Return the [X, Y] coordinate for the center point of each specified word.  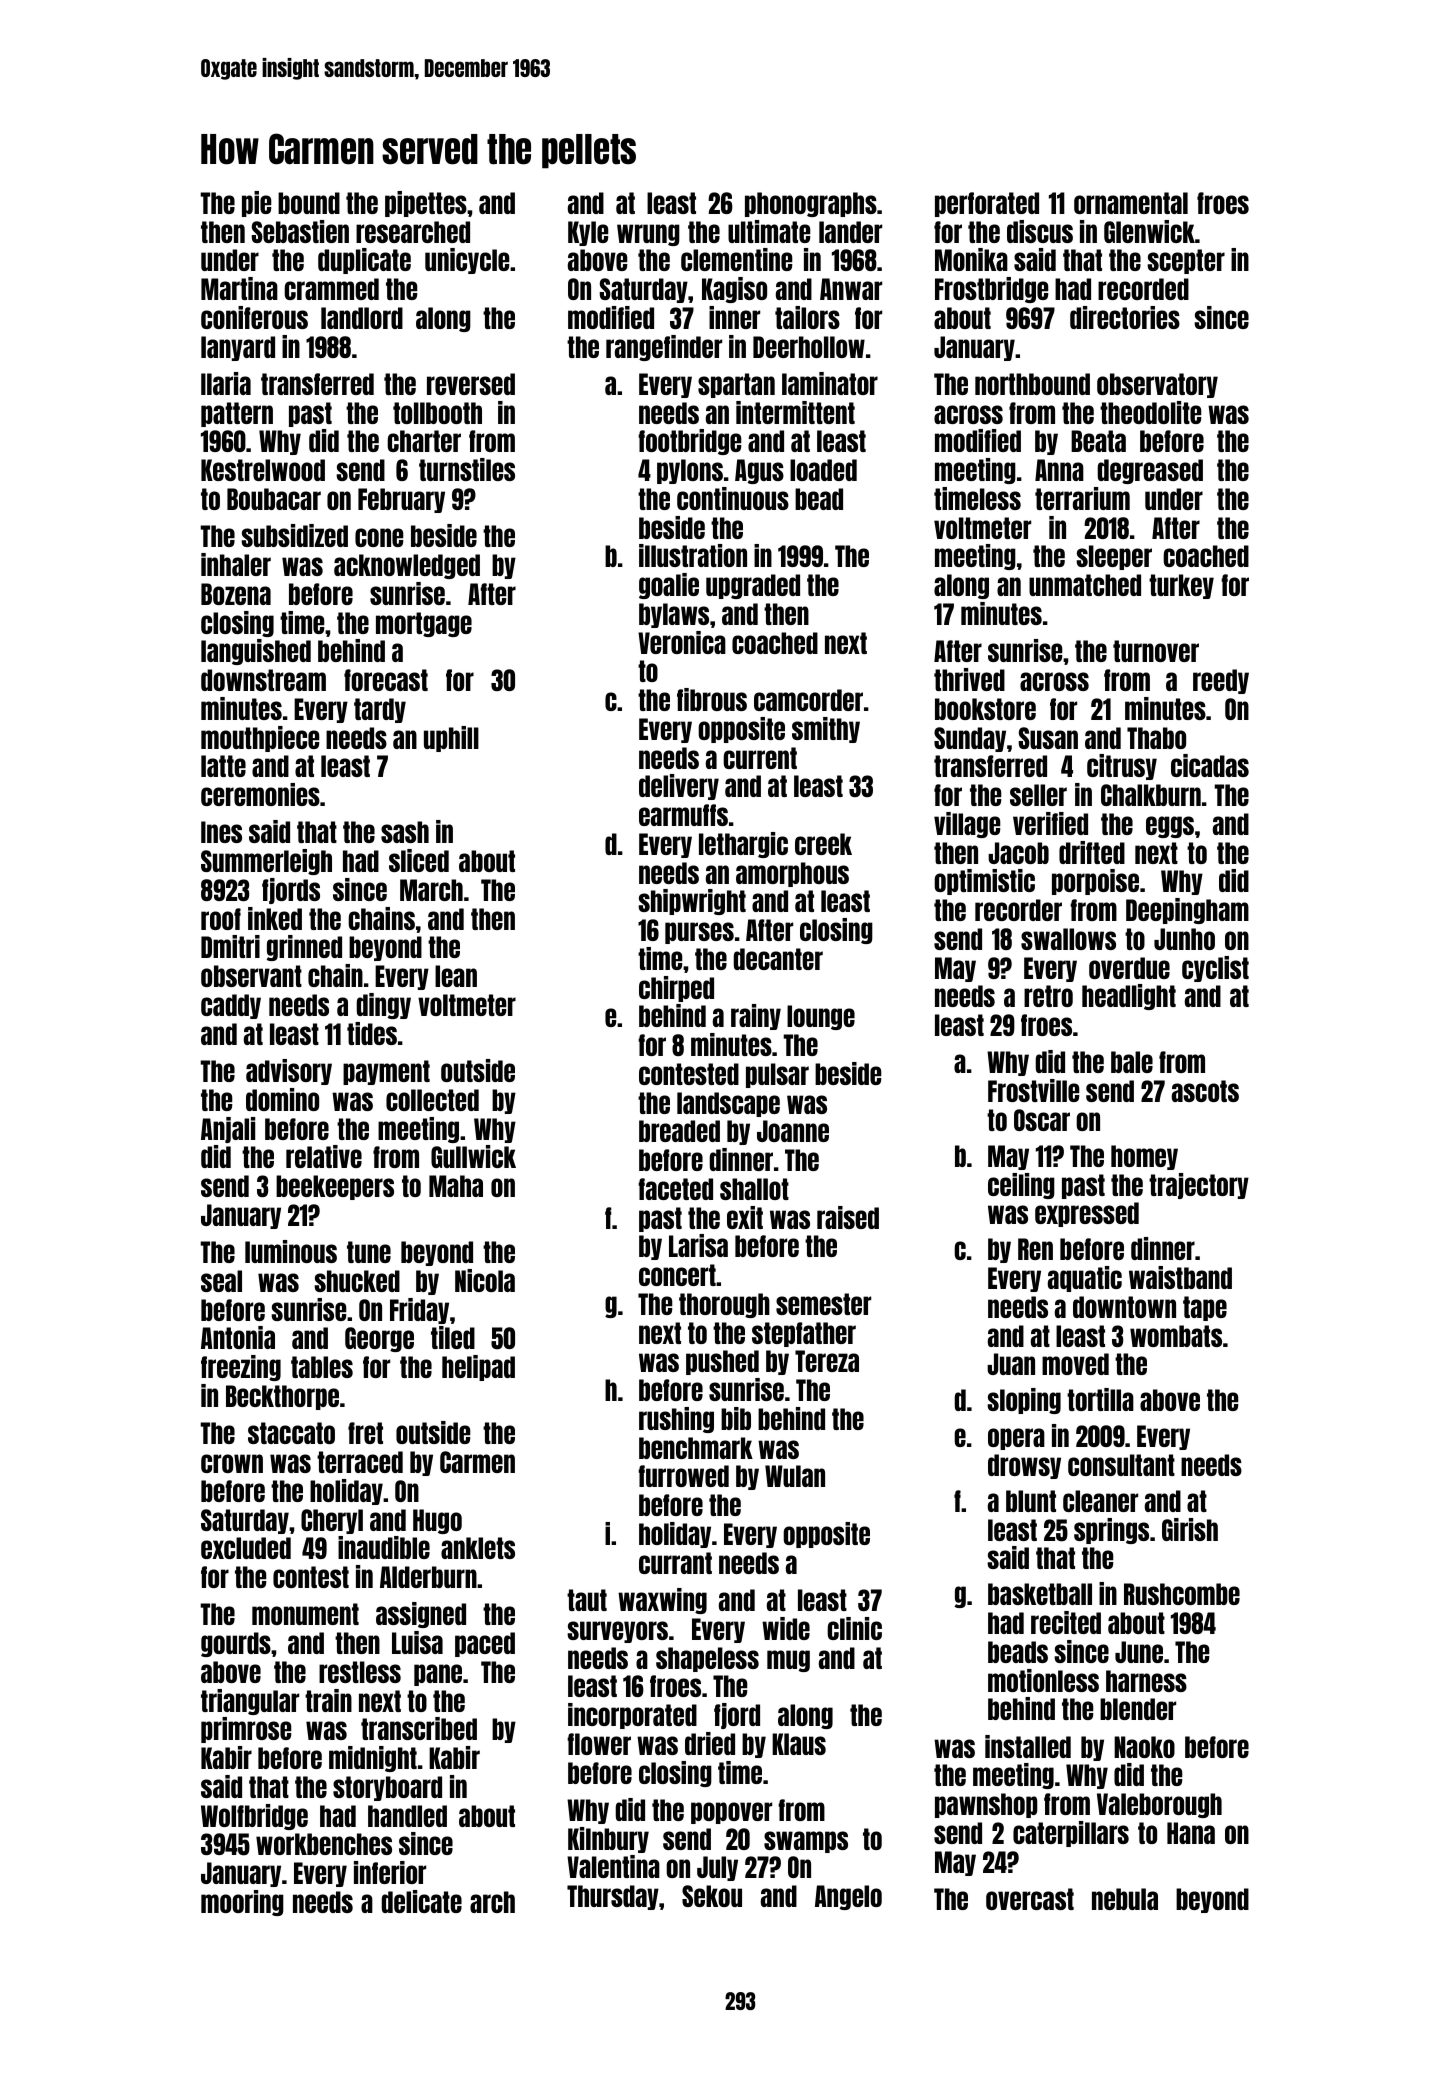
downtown [1124, 1307]
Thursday [613, 1897]
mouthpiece [260, 739]
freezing [241, 1368]
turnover [1156, 651]
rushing [676, 1420]
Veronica [682, 642]
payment [386, 1072]
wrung [648, 235]
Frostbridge [992, 290]
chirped [676, 989]
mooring [242, 1903]
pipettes [426, 204]
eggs [1170, 827]
